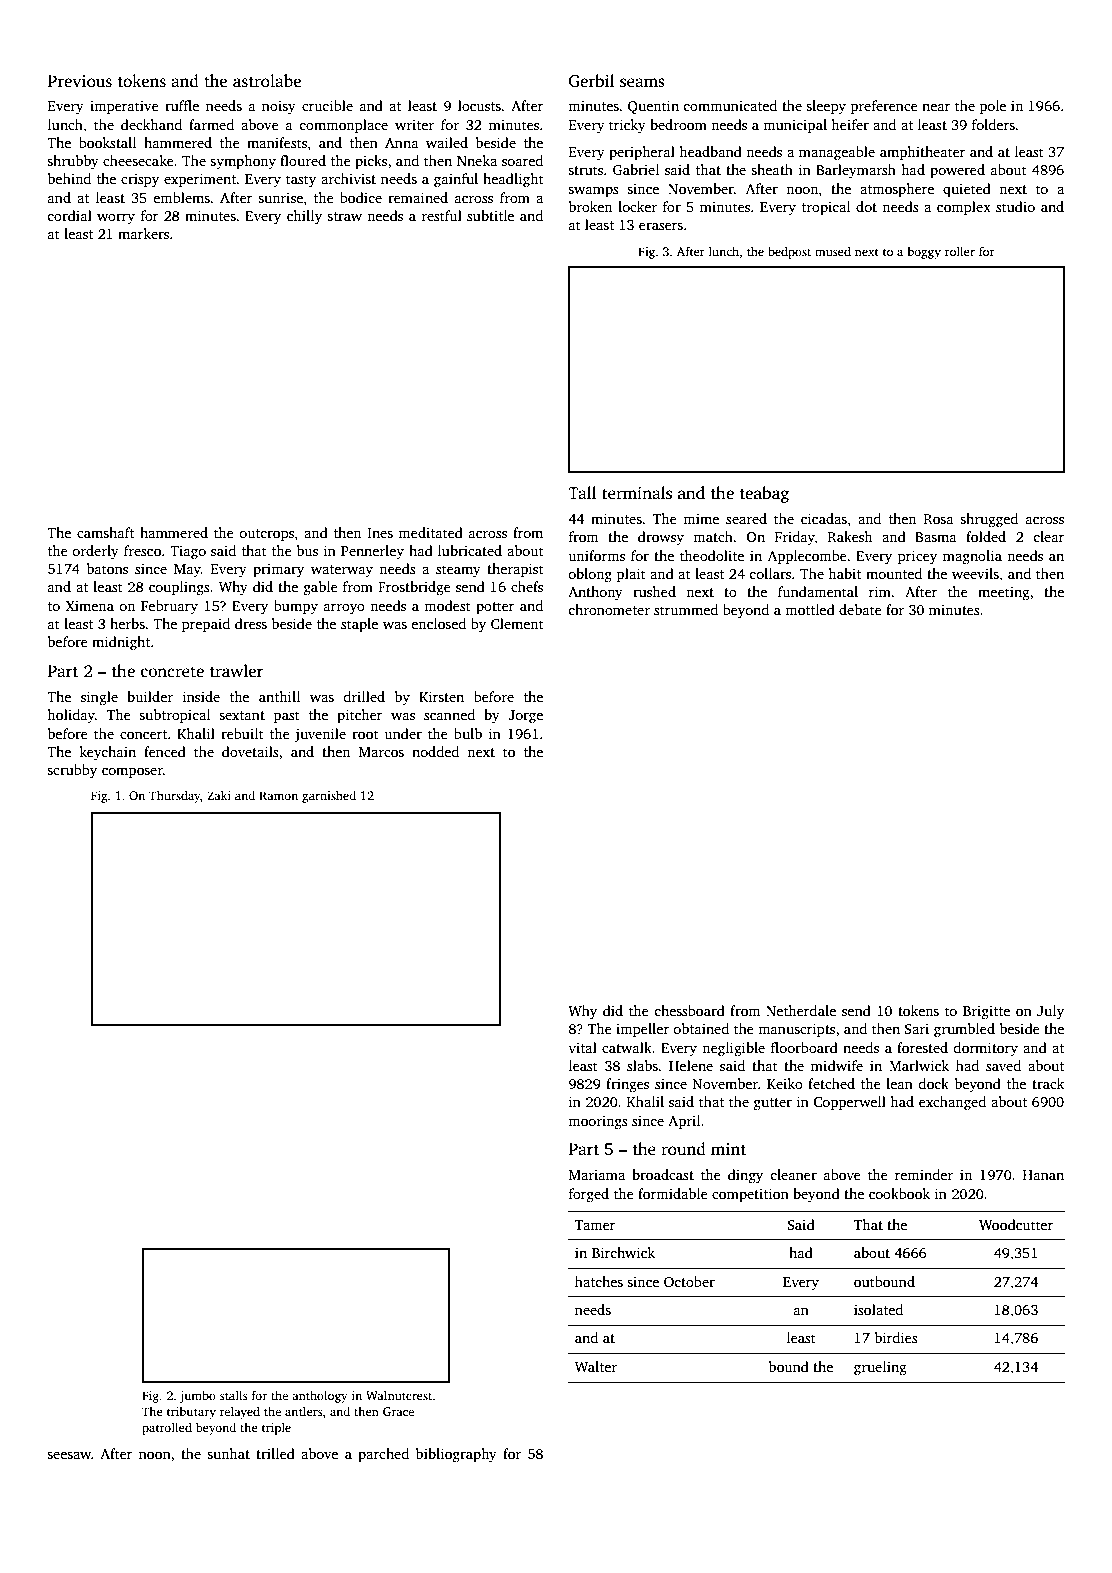 The width and height of the image is (1112, 1573). Describe the element at coordinates (435, 751) in the image. I see `nodded` at that location.
